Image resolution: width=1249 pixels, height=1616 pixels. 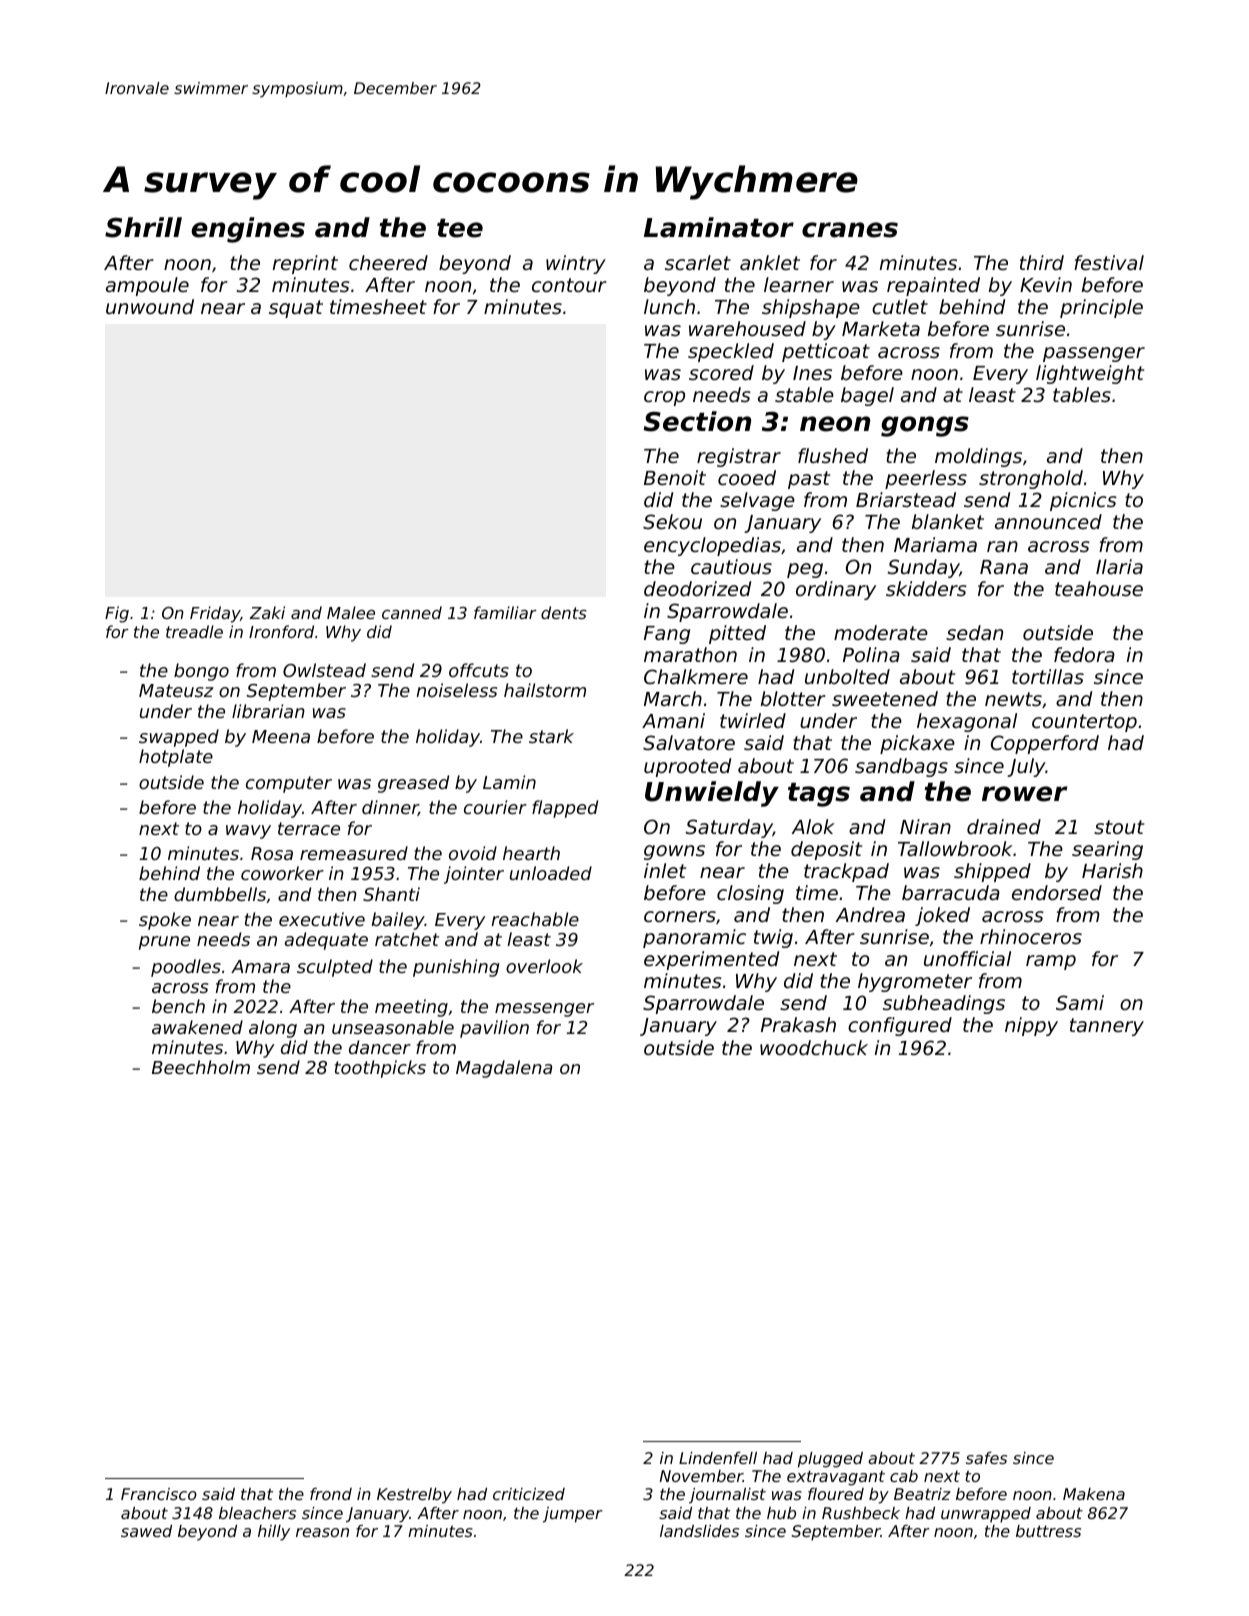 What do you see at coordinates (1094, 354) in the document?
I see `passenger` at bounding box center [1094, 354].
